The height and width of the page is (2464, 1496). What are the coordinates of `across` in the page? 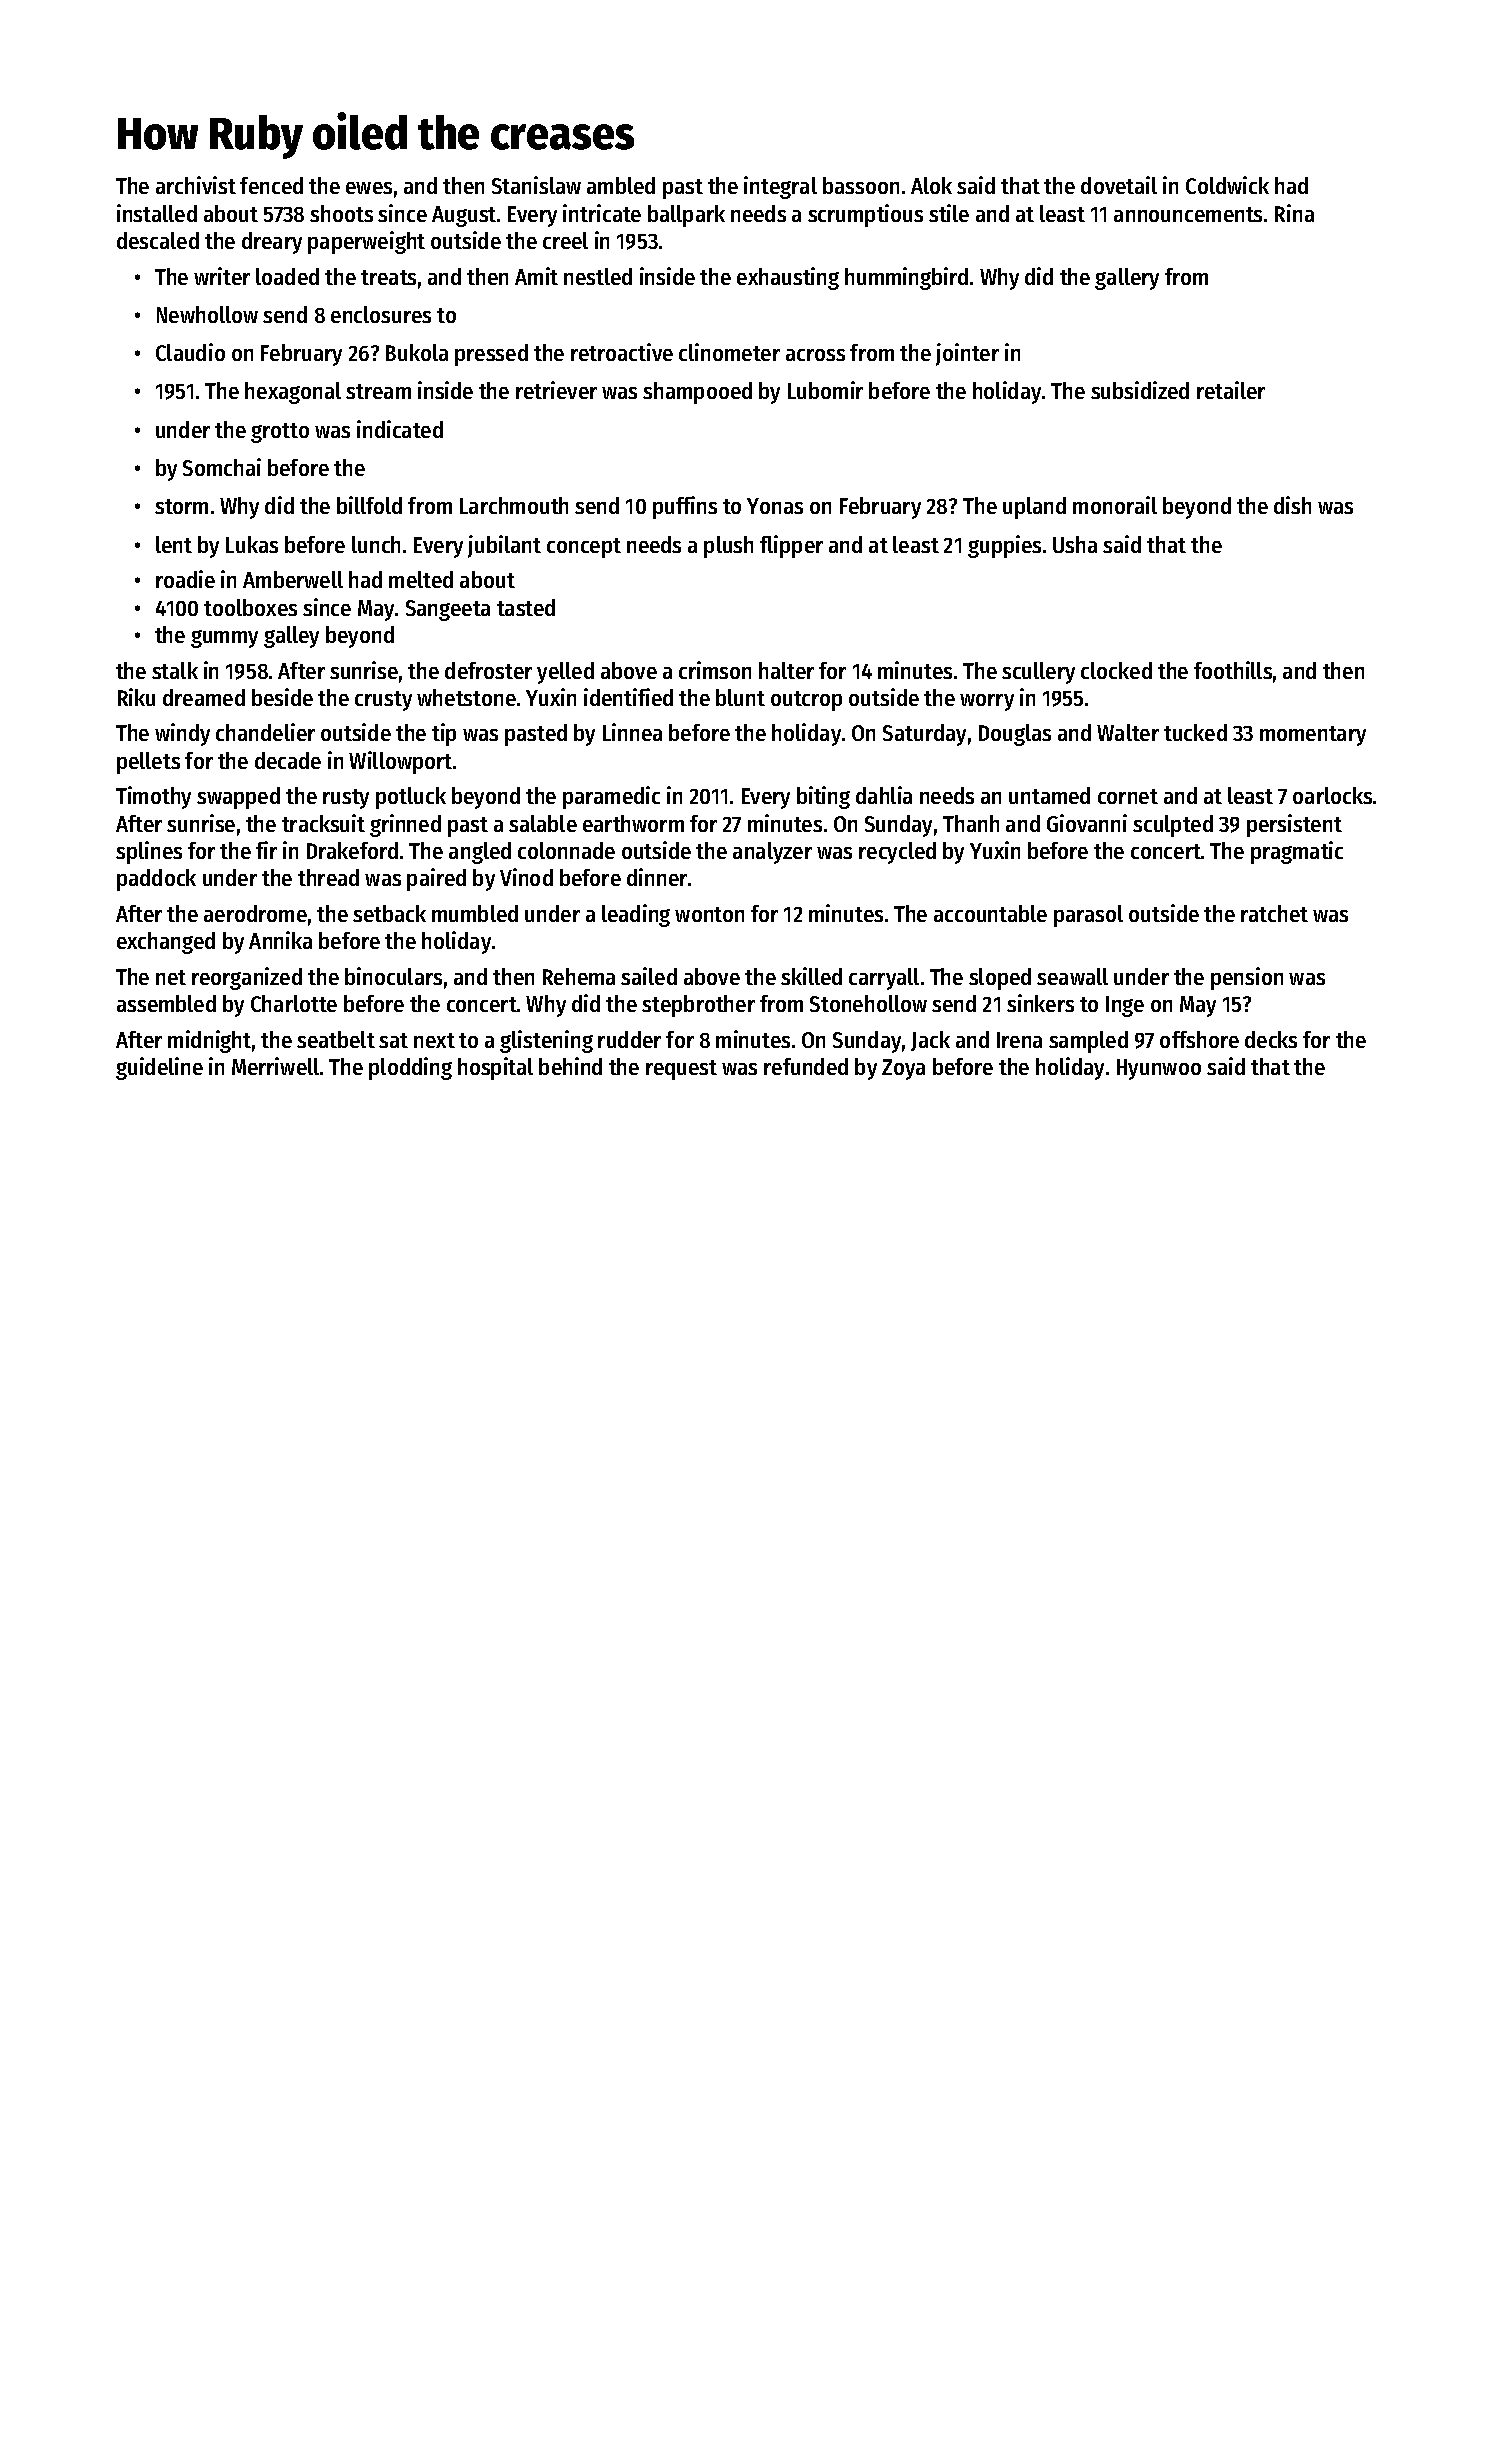 It's located at (815, 355).
